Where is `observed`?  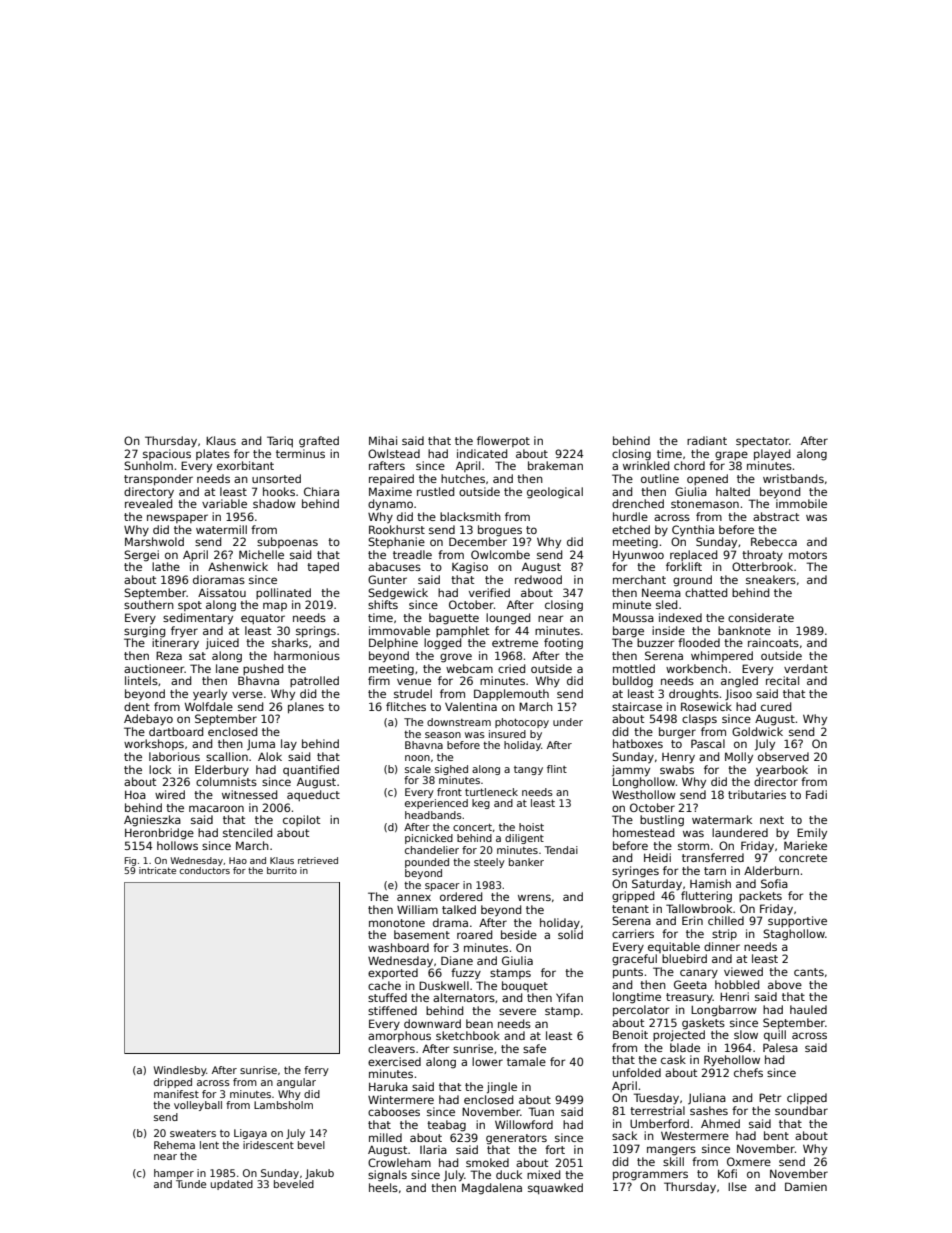
observed is located at coordinates (783, 756).
